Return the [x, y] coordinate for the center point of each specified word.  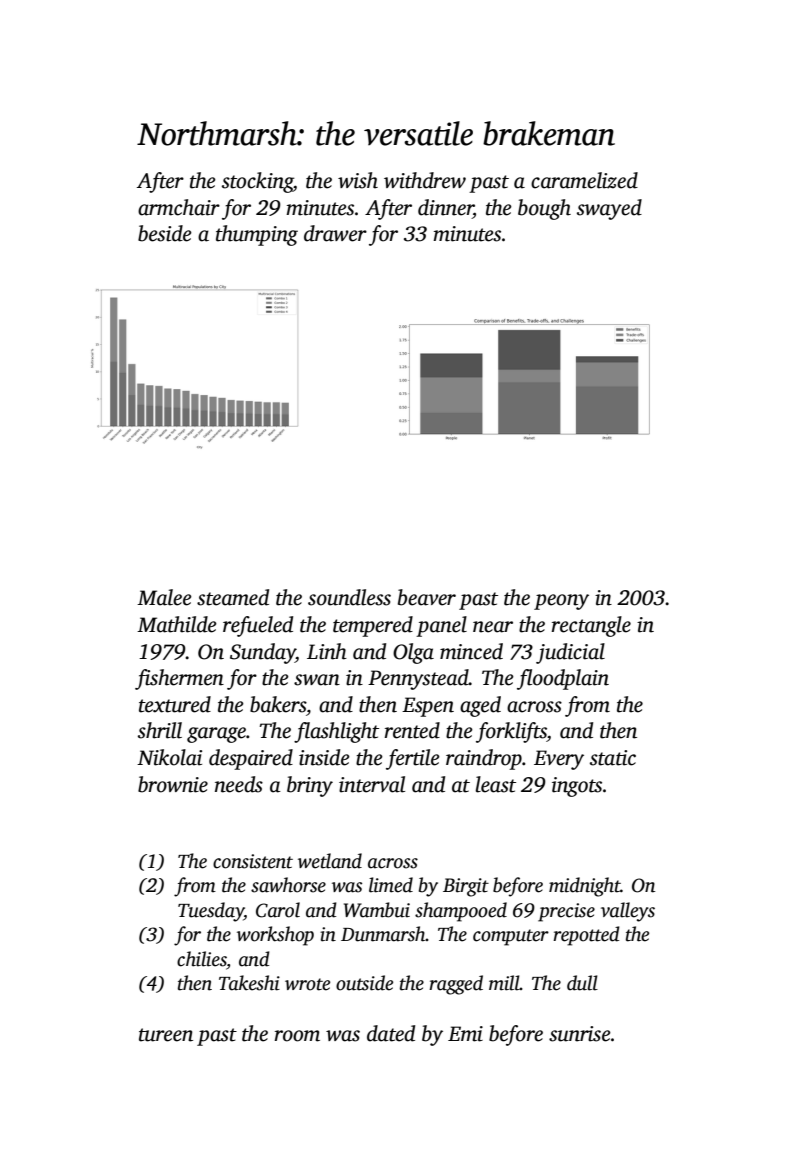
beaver [427, 597]
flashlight [336, 732]
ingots [577, 787]
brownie [173, 784]
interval [372, 784]
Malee [164, 597]
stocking [257, 182]
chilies [202, 959]
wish [358, 180]
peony [561, 602]
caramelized [584, 180]
